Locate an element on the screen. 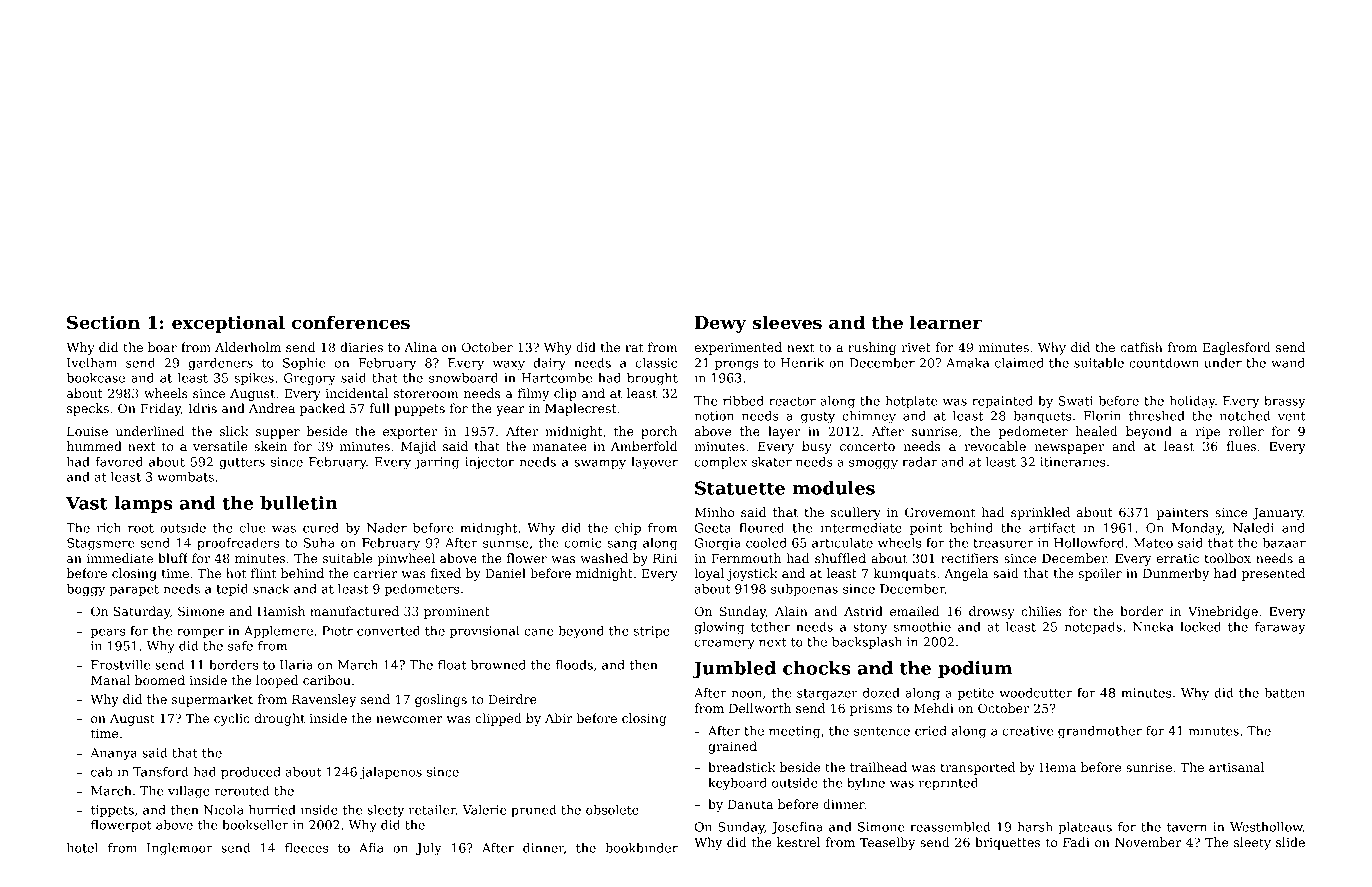 This screenshot has width=1372, height=887. breadstick is located at coordinates (742, 767).
